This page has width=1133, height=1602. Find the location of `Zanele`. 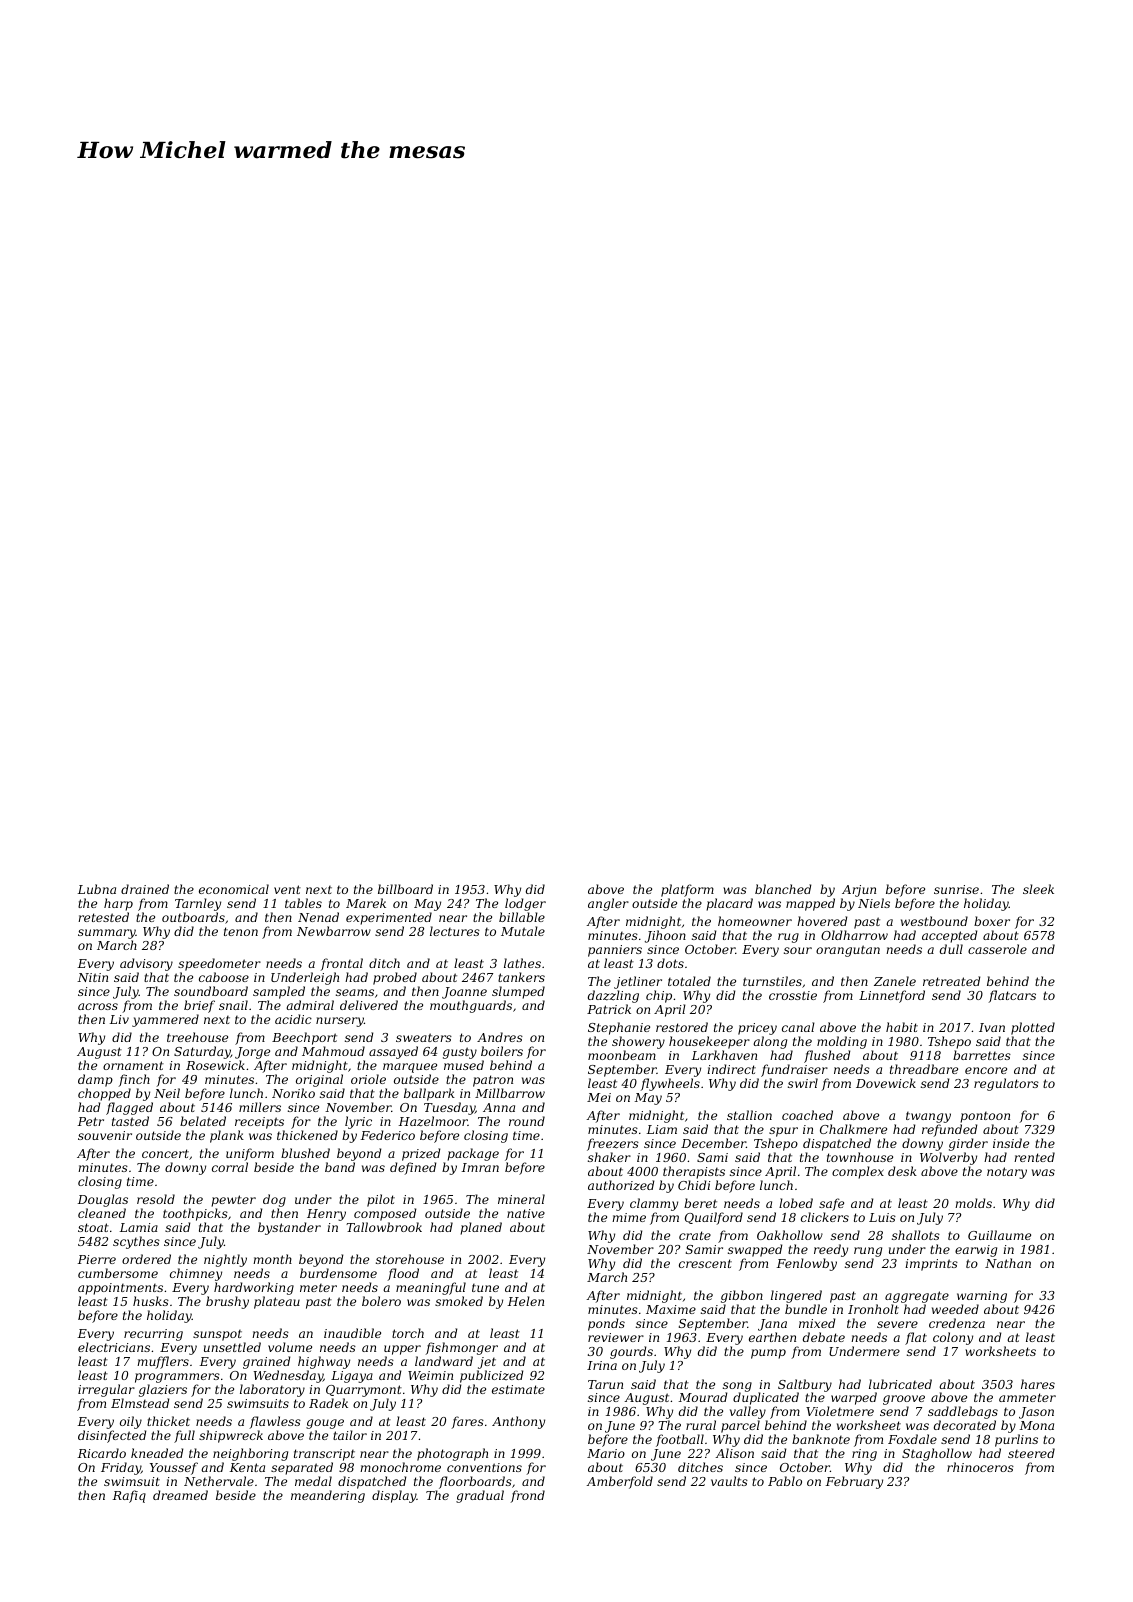

Zanele is located at coordinates (895, 981).
